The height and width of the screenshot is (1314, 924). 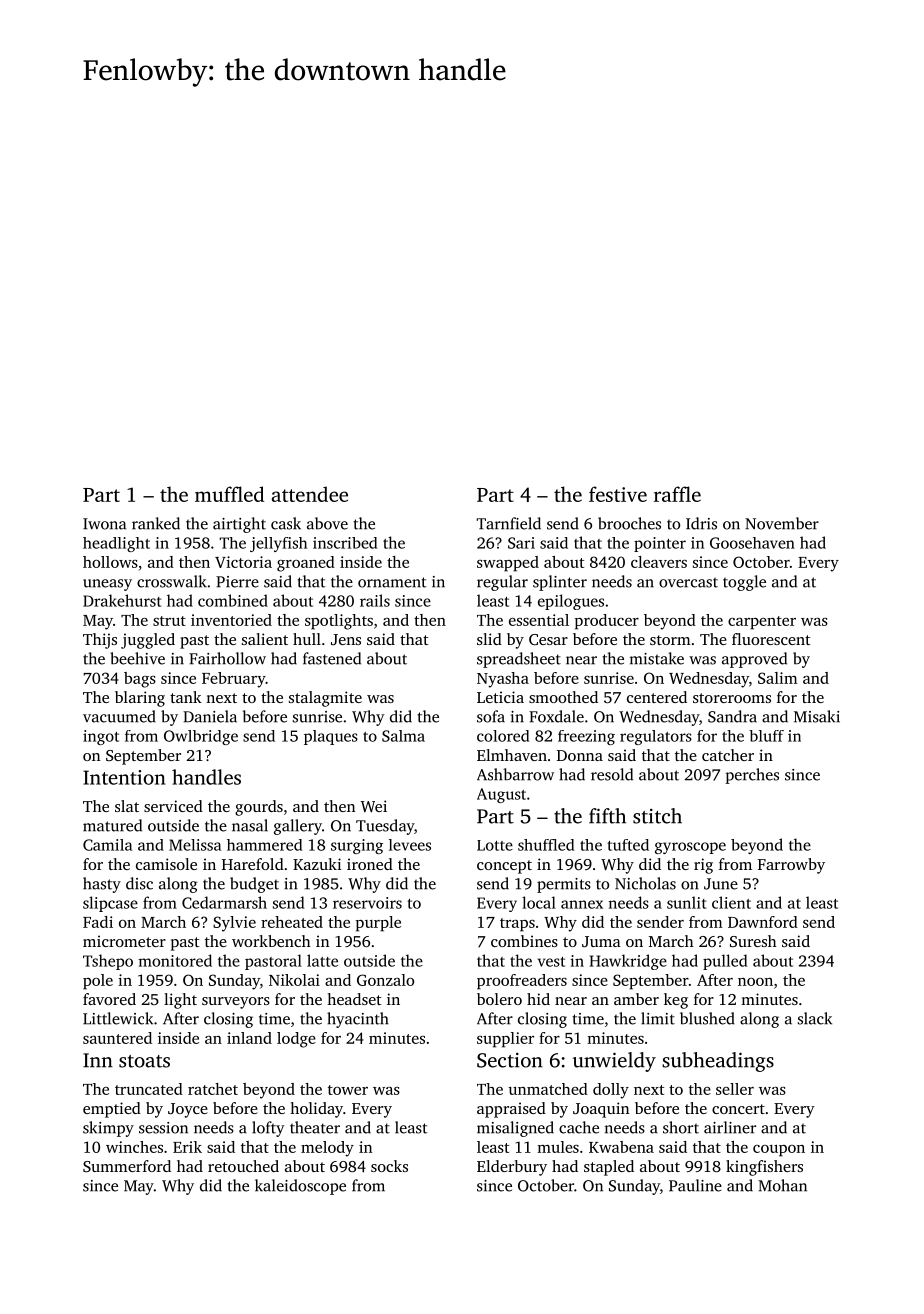 I want to click on Dawnford, so click(x=763, y=922).
